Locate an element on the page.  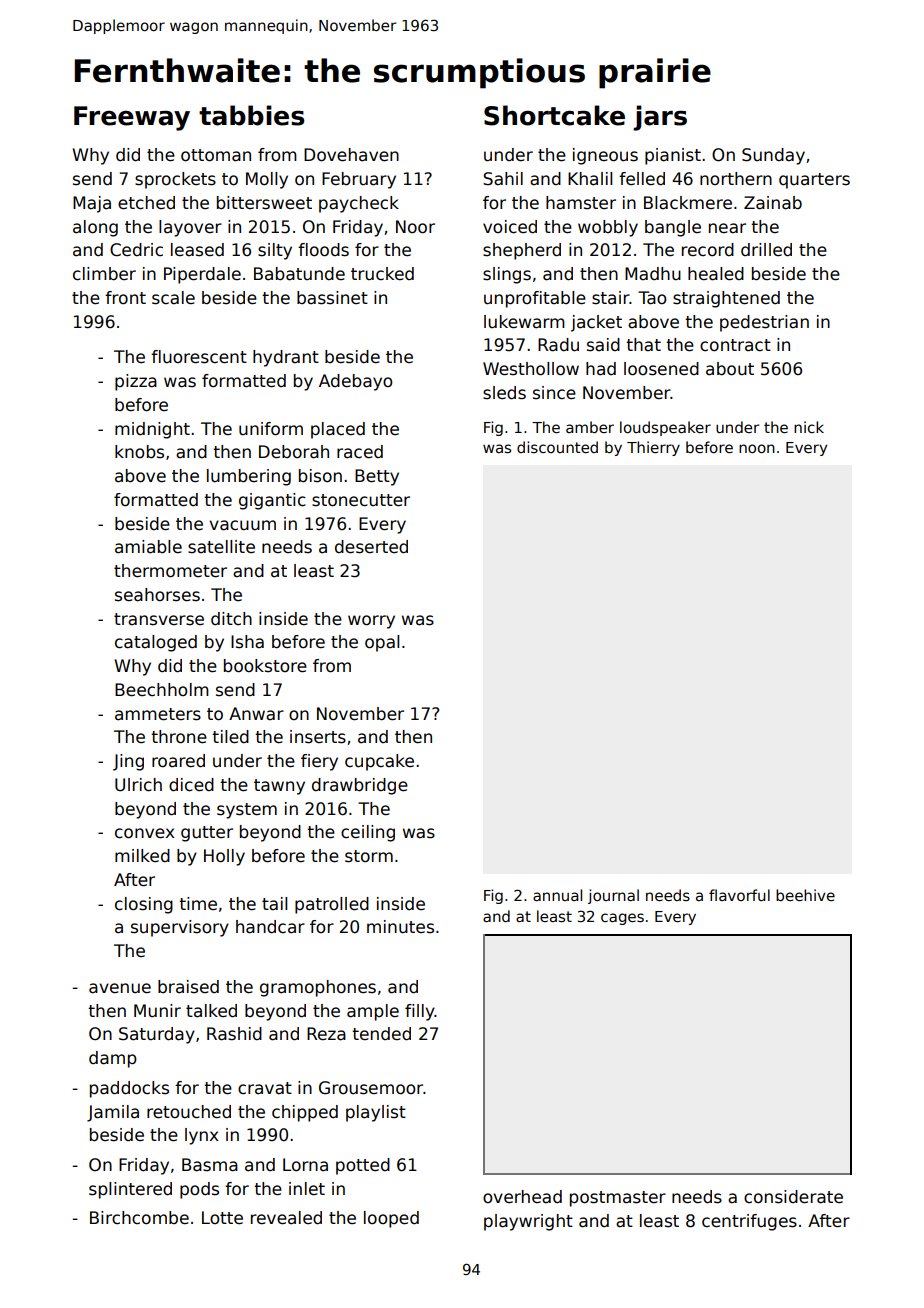
jars is located at coordinates (660, 118).
